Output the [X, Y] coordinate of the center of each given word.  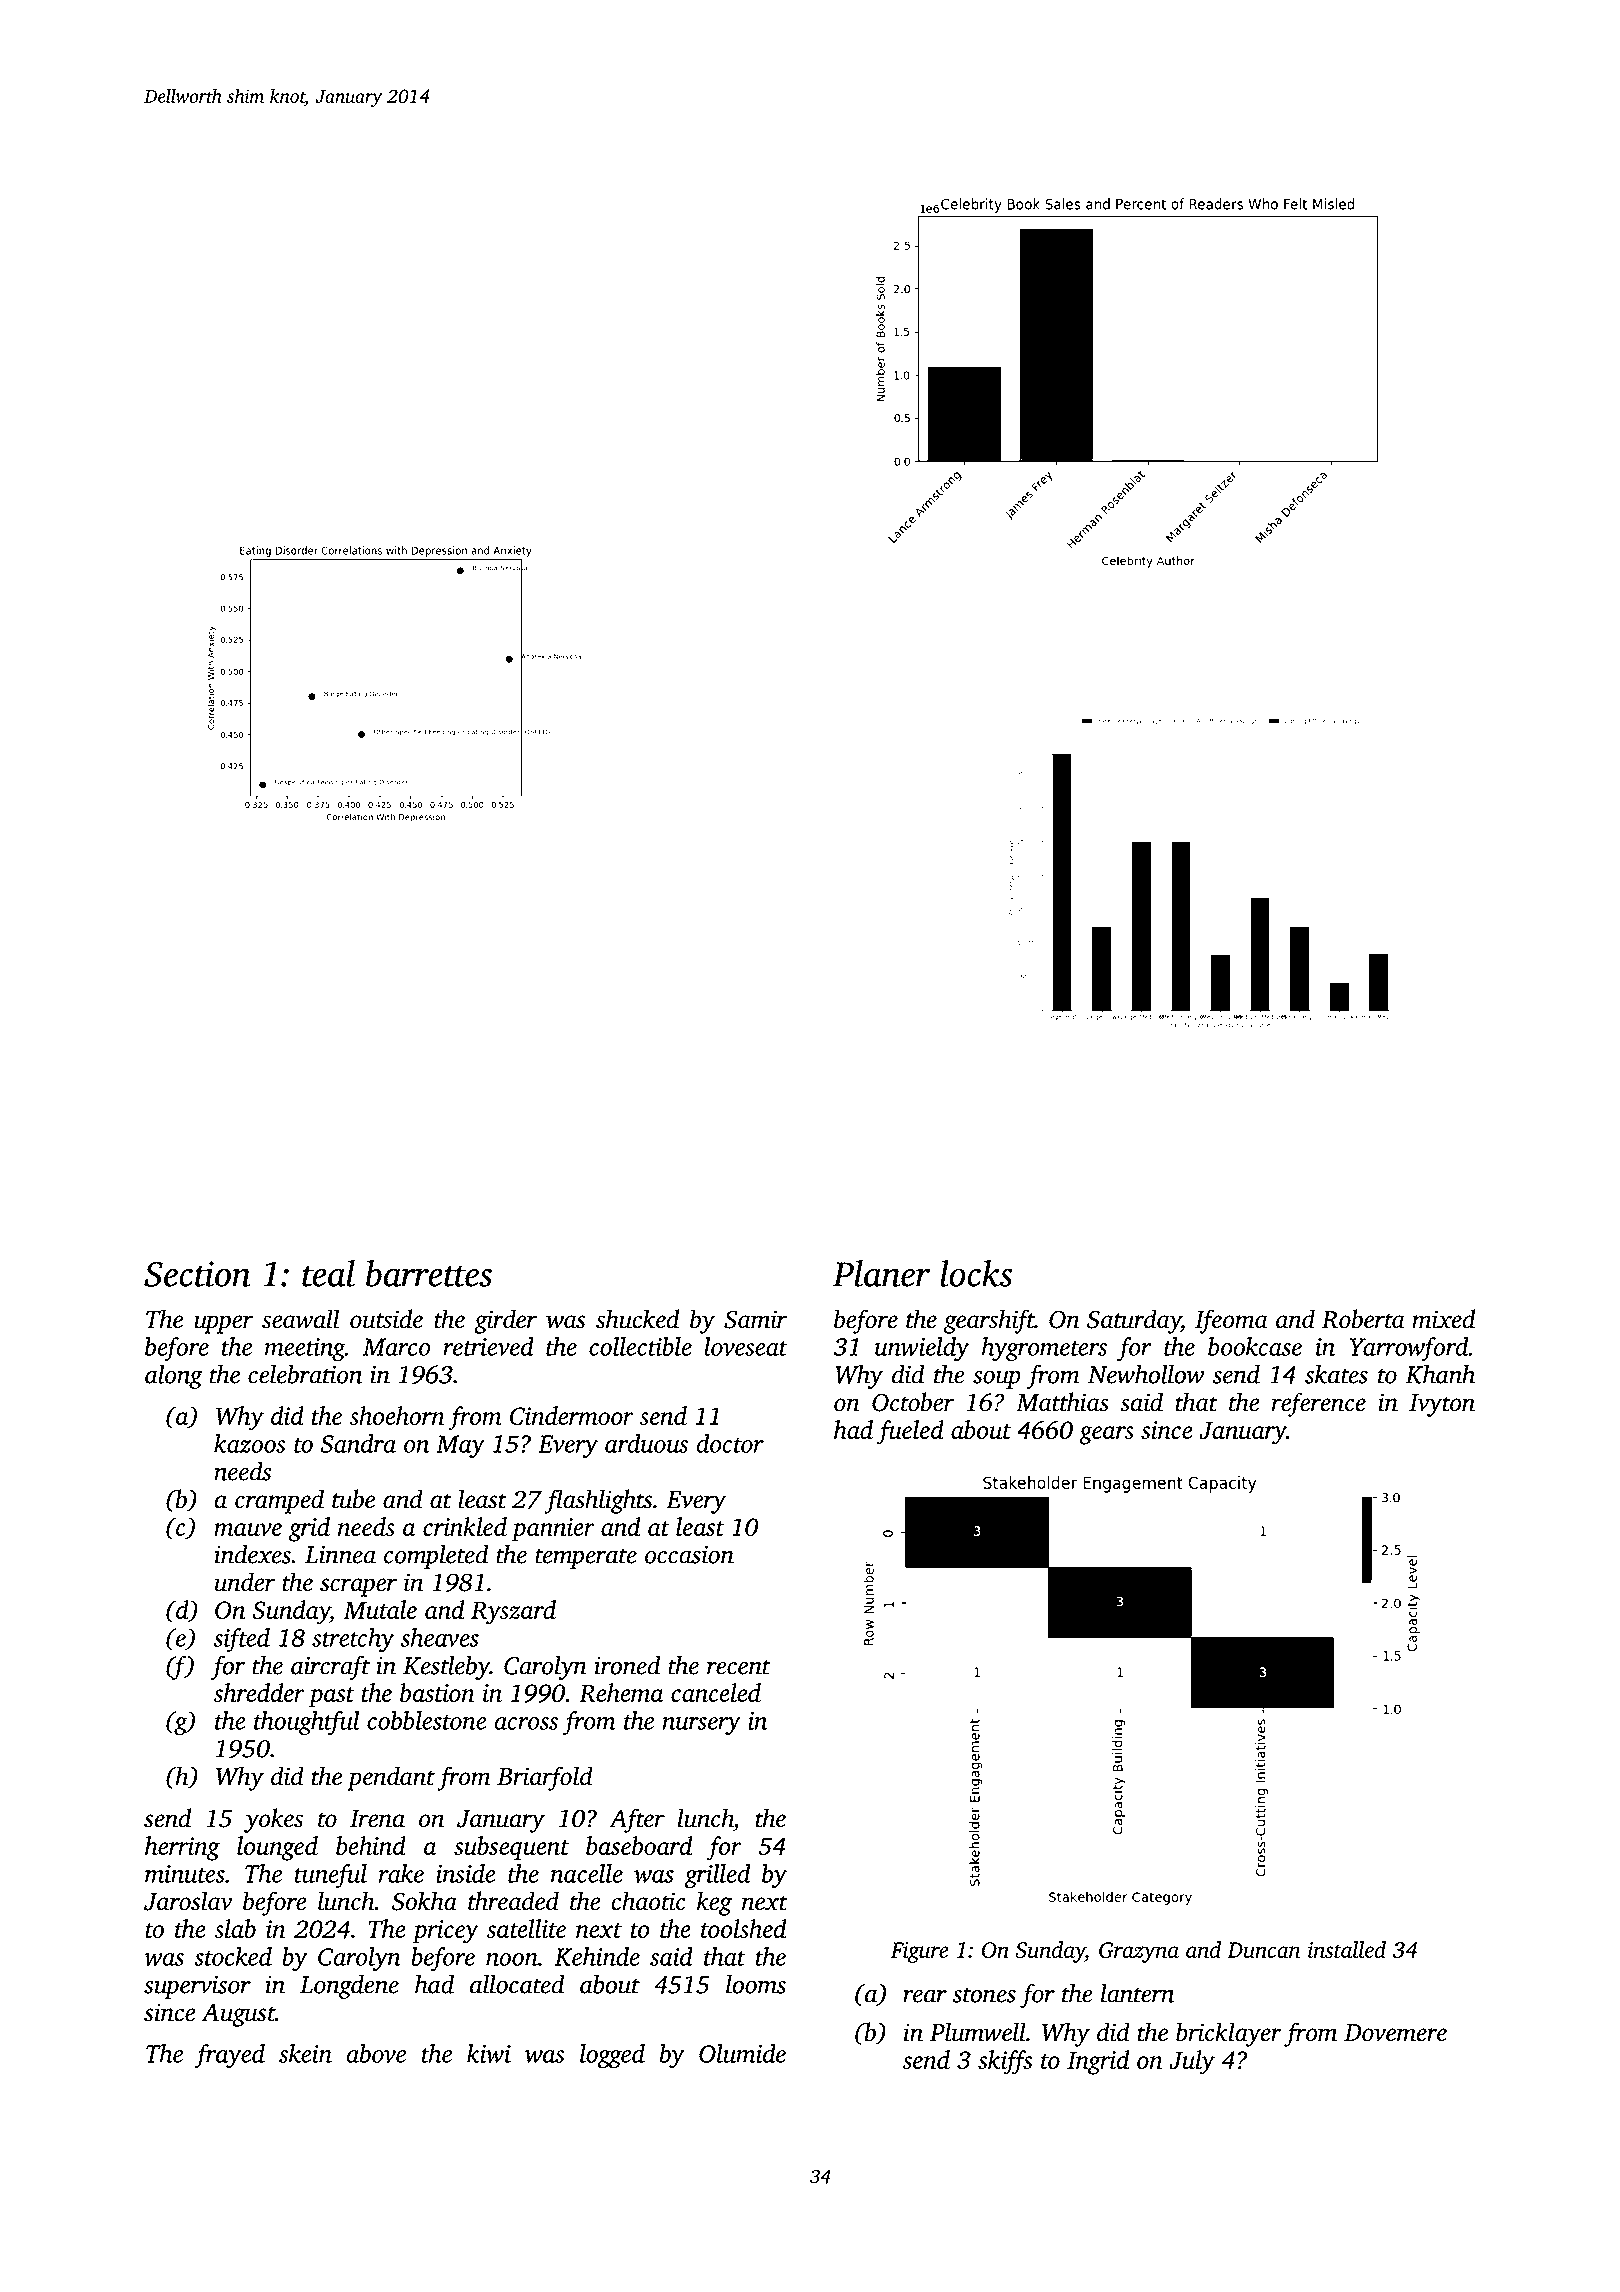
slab [235, 1928]
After [637, 1820]
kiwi [489, 2053]
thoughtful [307, 1723]
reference [1319, 1404]
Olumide [742, 2053]
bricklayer [1229, 2034]
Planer [881, 1273]
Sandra [358, 1443]
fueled [910, 1432]
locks [976, 1273]
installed [1347, 1949]
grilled [717, 1876]
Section [197, 1274]
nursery [701, 1726]
